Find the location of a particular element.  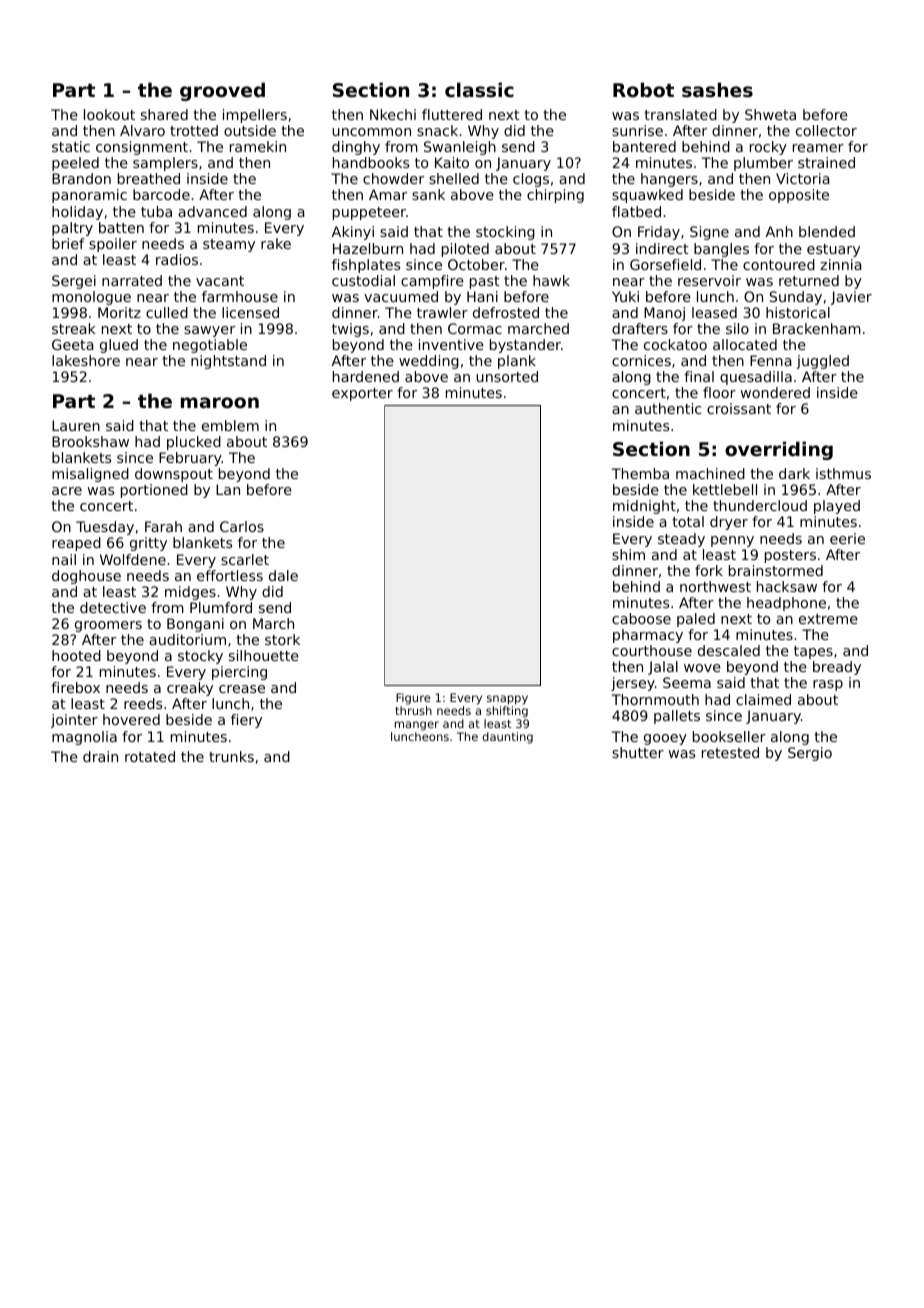

sashes is located at coordinates (717, 90).
